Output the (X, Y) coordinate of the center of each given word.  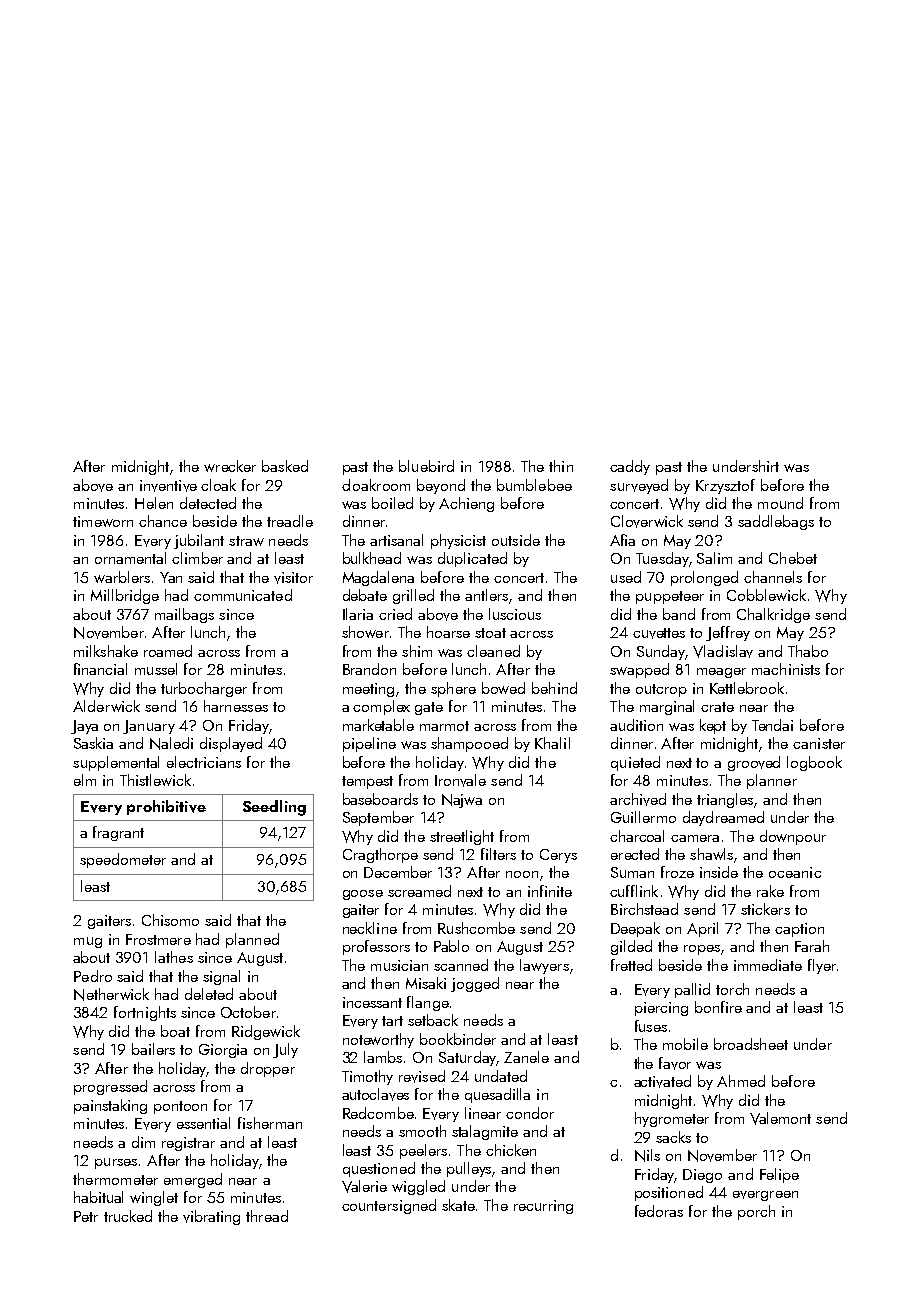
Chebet (793, 558)
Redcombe (378, 1113)
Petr (86, 1216)
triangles (725, 800)
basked (285, 466)
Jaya (84, 727)
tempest (367, 782)
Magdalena (378, 578)
